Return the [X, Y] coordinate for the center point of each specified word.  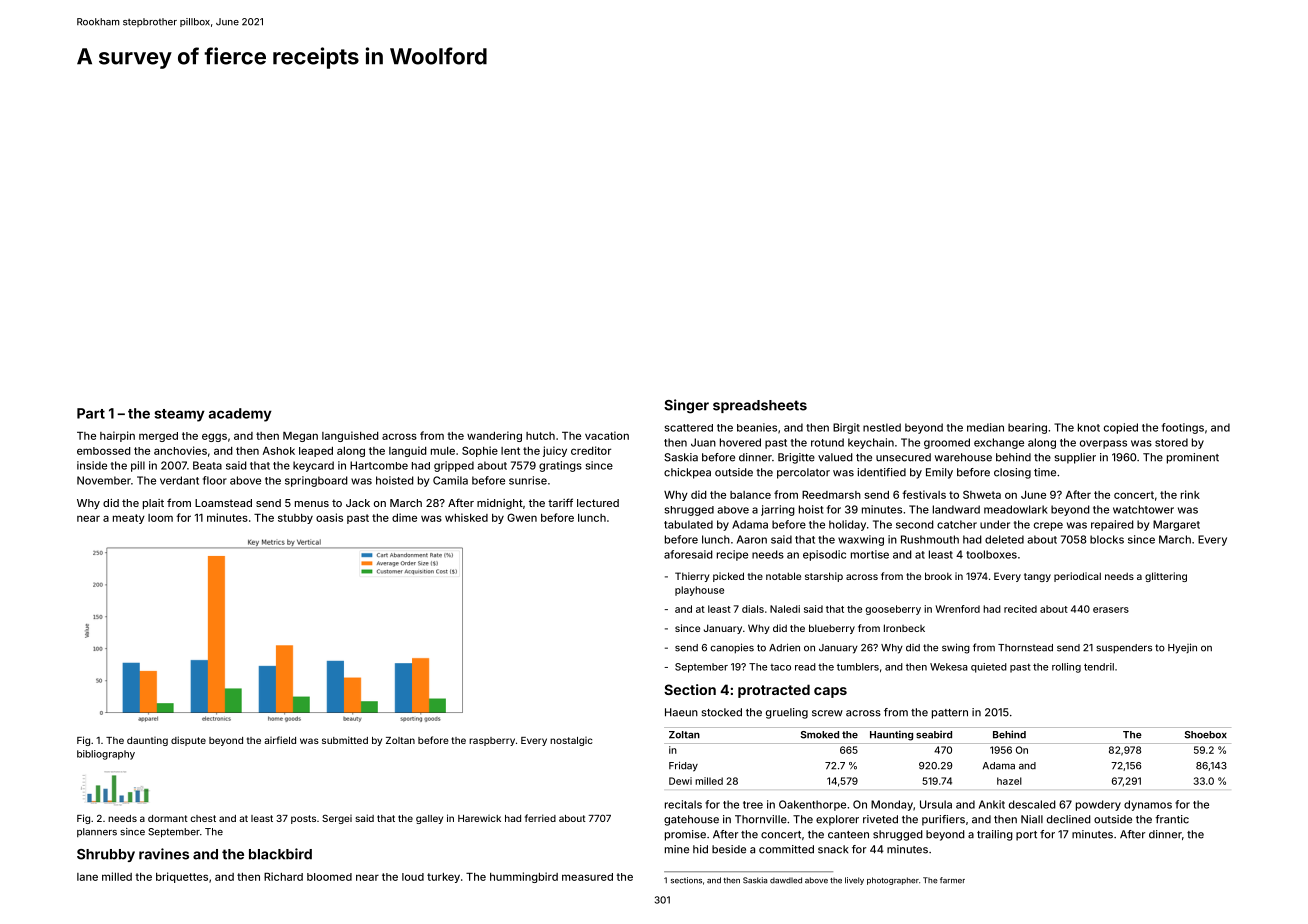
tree [753, 805]
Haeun [681, 712]
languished [350, 436]
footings [1183, 428]
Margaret [1176, 525]
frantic [1172, 819]
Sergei [337, 819]
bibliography [106, 755]
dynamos [1148, 805]
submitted [345, 740]
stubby [295, 519]
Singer [686, 406]
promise [685, 835]
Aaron [752, 539]
